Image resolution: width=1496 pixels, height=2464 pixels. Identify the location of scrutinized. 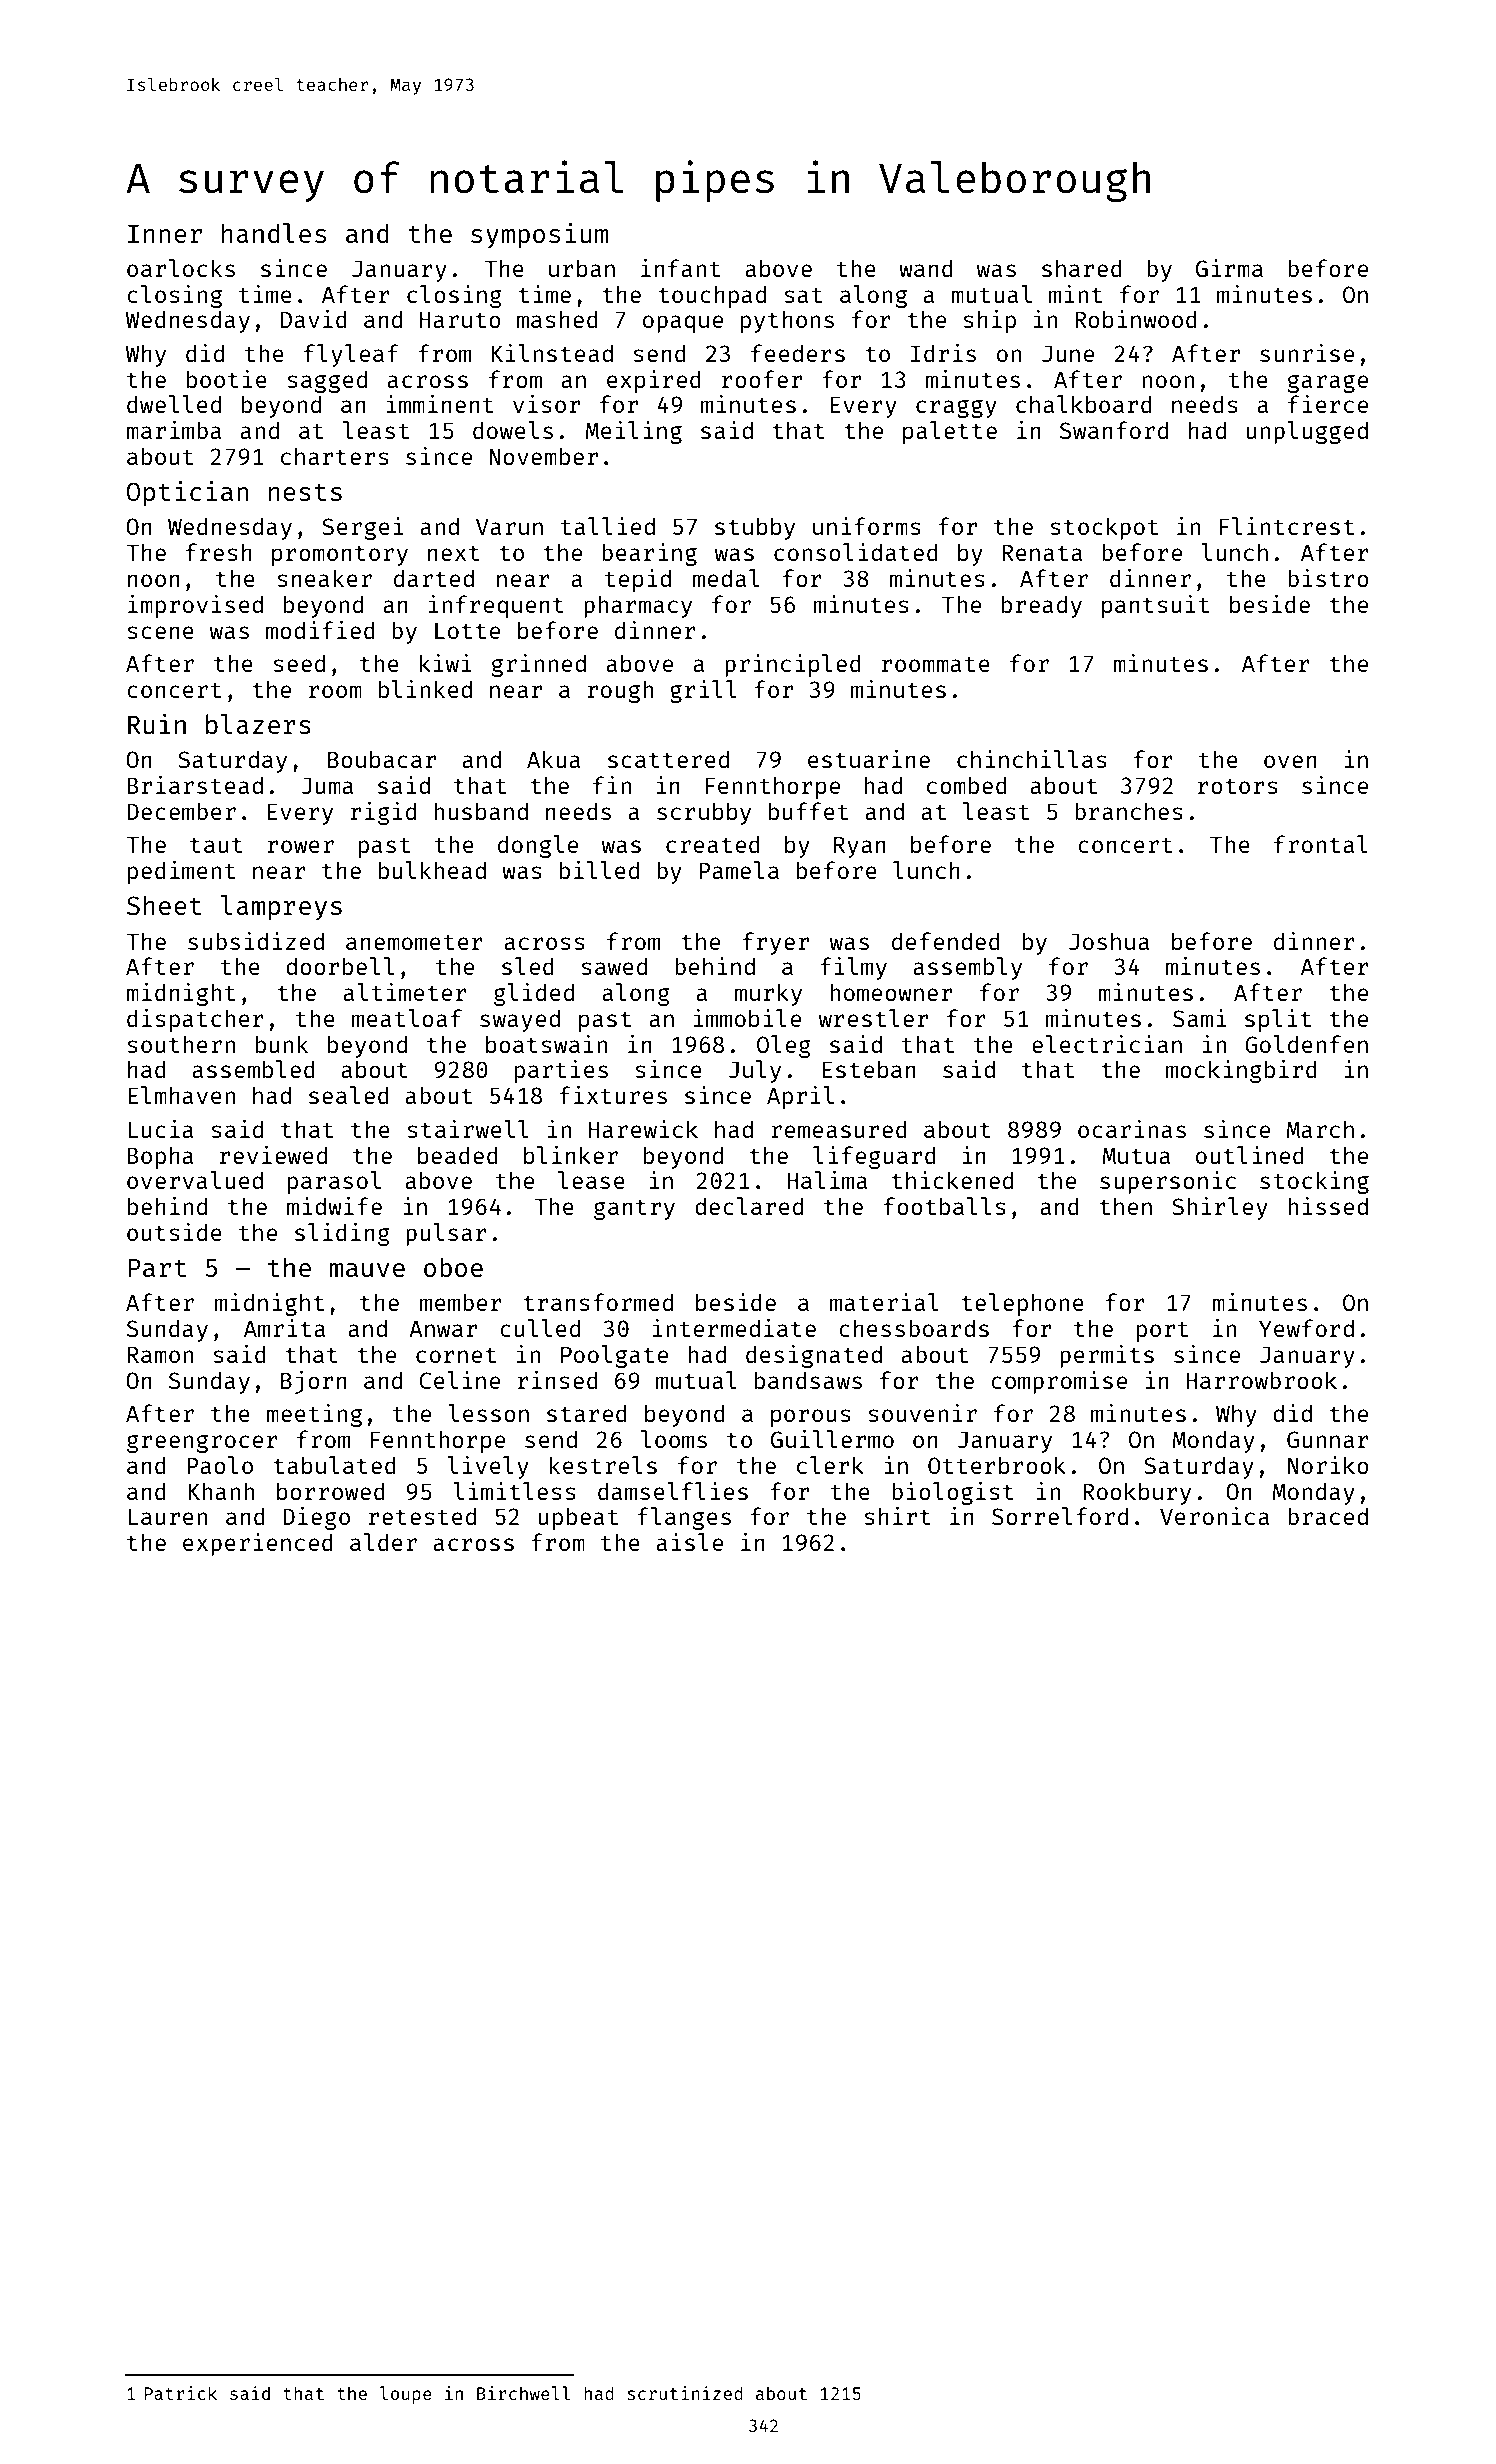
(685, 2393).
